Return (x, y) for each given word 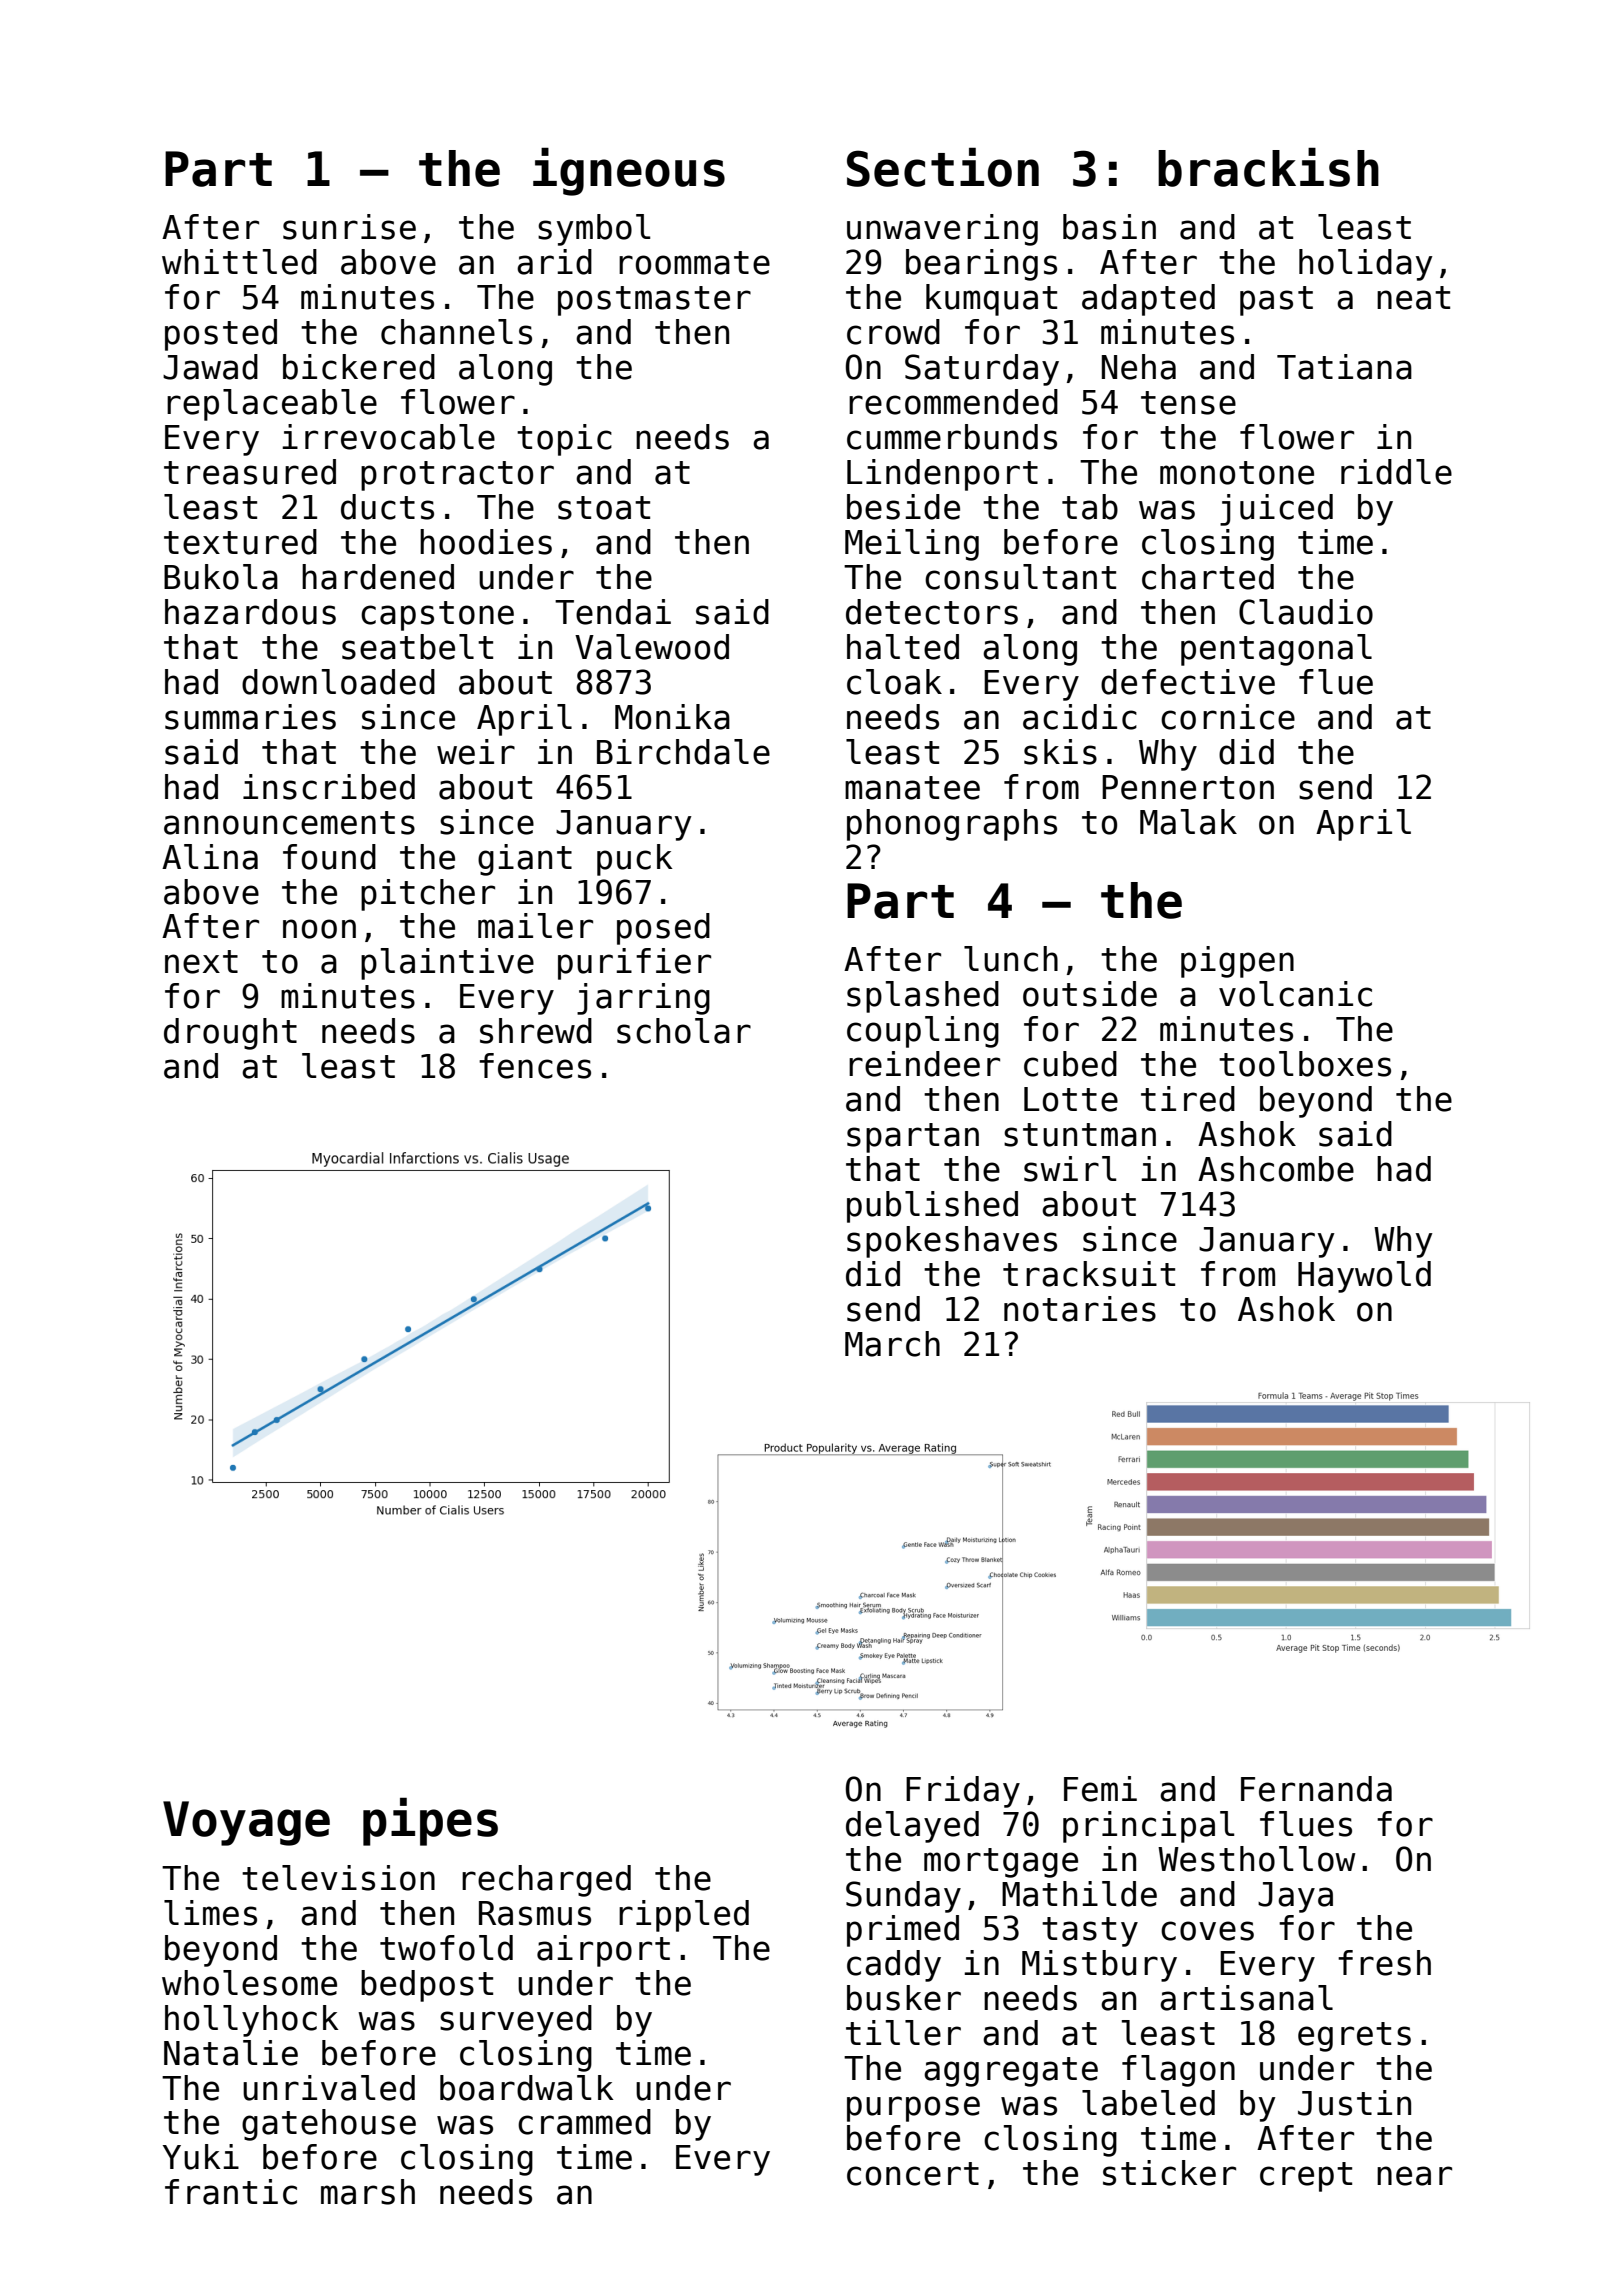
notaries (1080, 1309)
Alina (210, 857)
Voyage (246, 1823)
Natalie (231, 2053)
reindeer (924, 1064)
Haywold (1364, 1277)
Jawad (210, 367)
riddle (1396, 472)
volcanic (1295, 994)
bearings (981, 265)
